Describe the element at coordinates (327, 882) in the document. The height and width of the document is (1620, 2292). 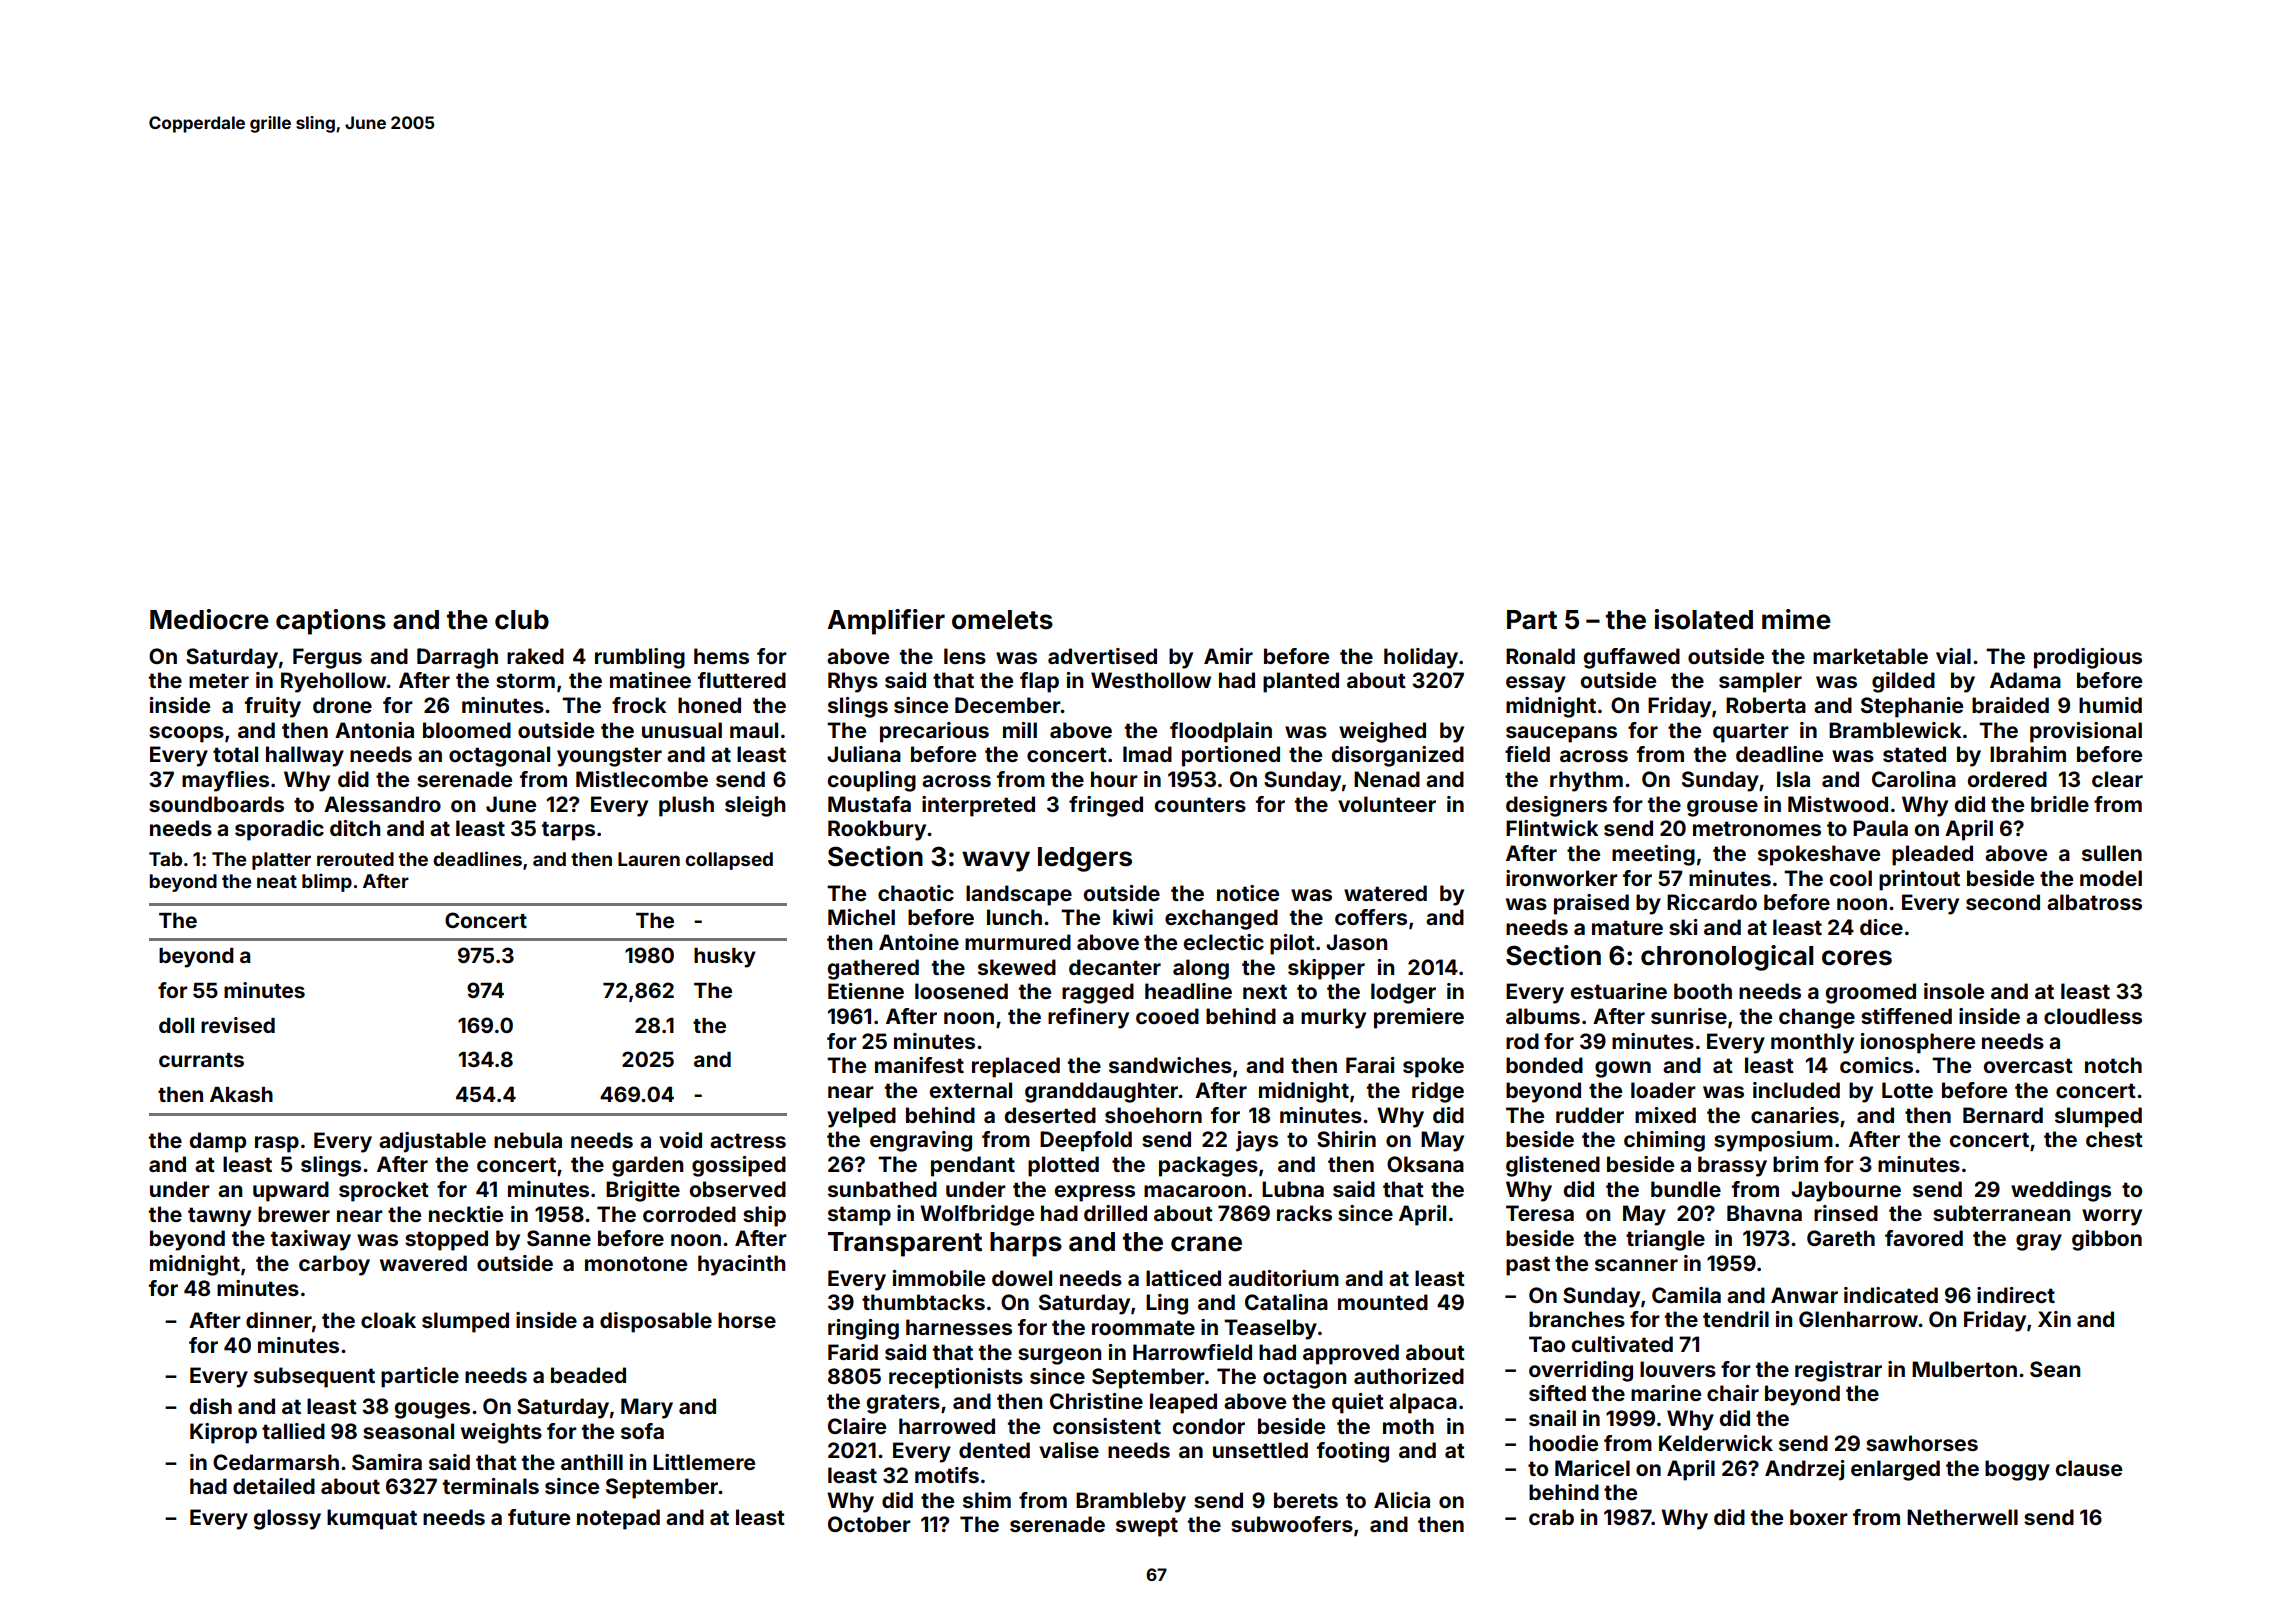
I see `blimp` at that location.
